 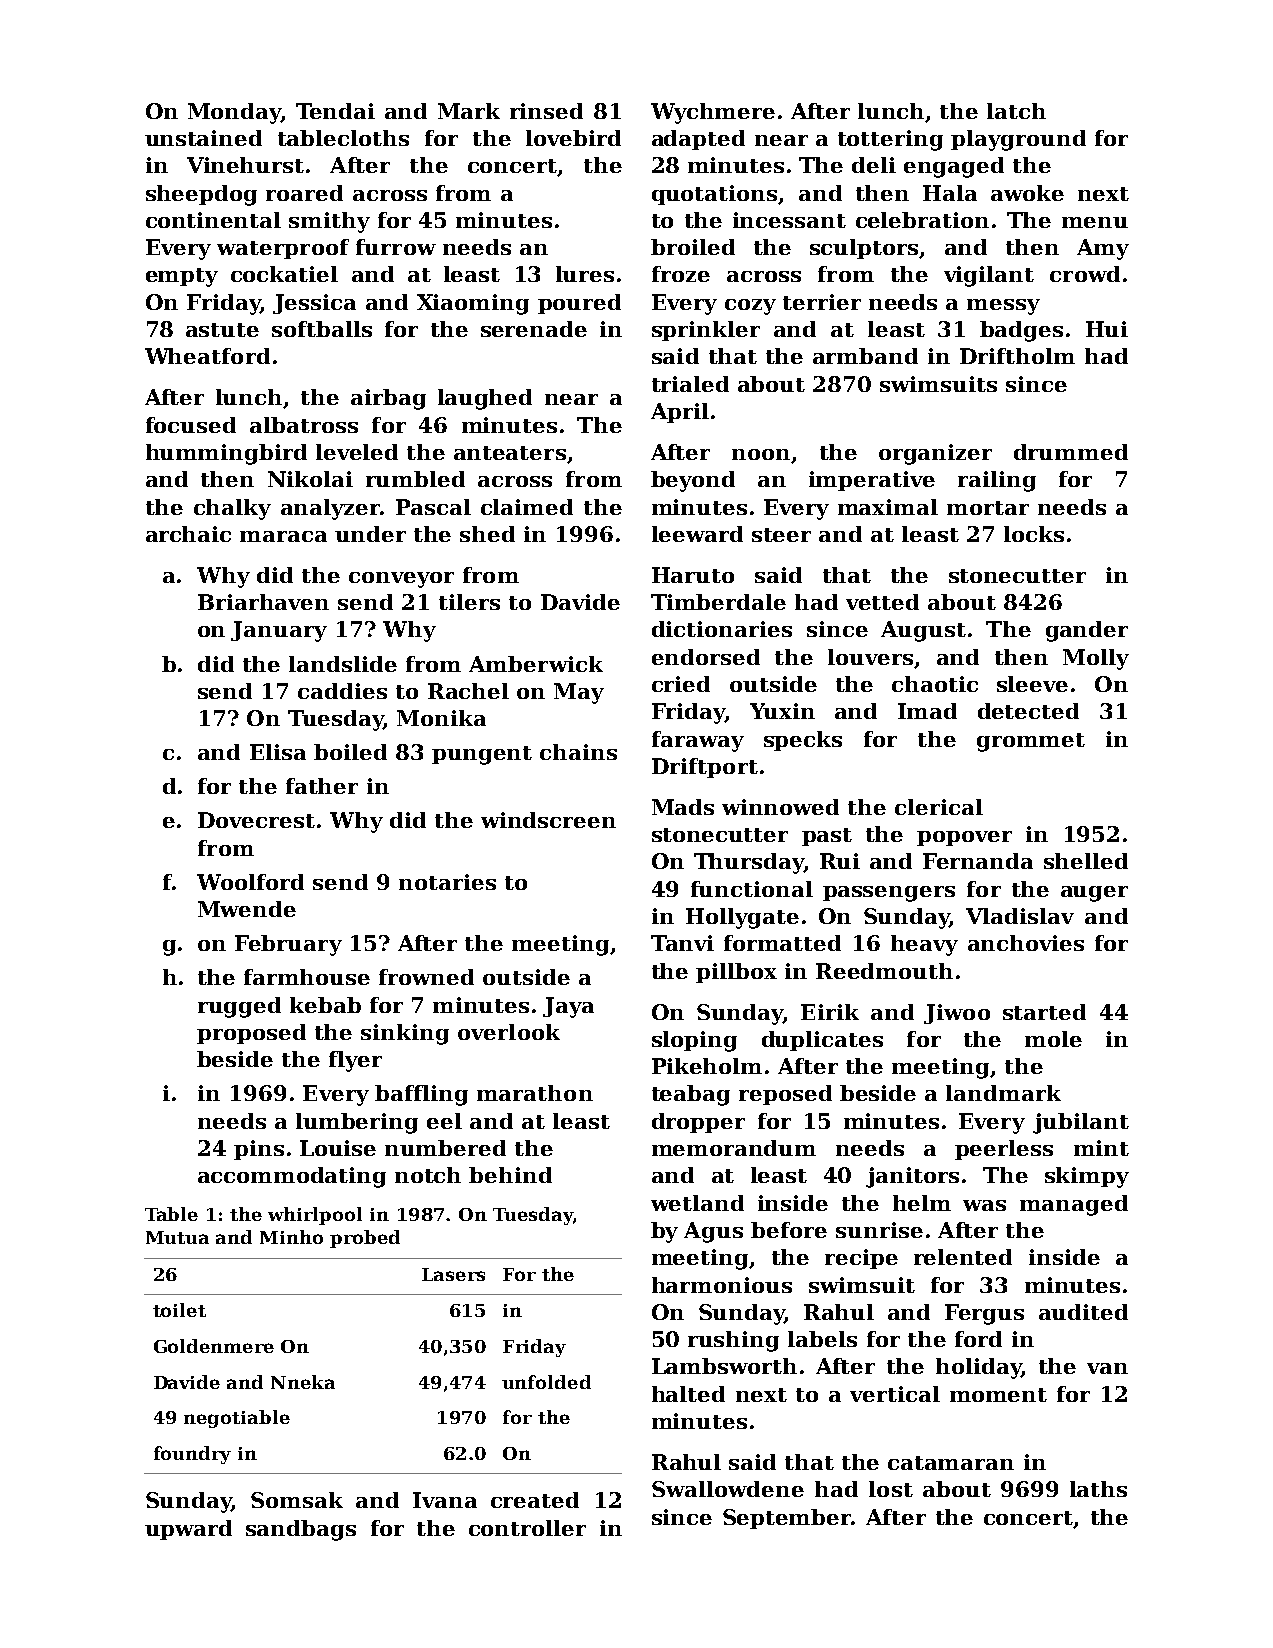 What do you see at coordinates (284, 274) in the screenshot?
I see `cockatiel` at bounding box center [284, 274].
